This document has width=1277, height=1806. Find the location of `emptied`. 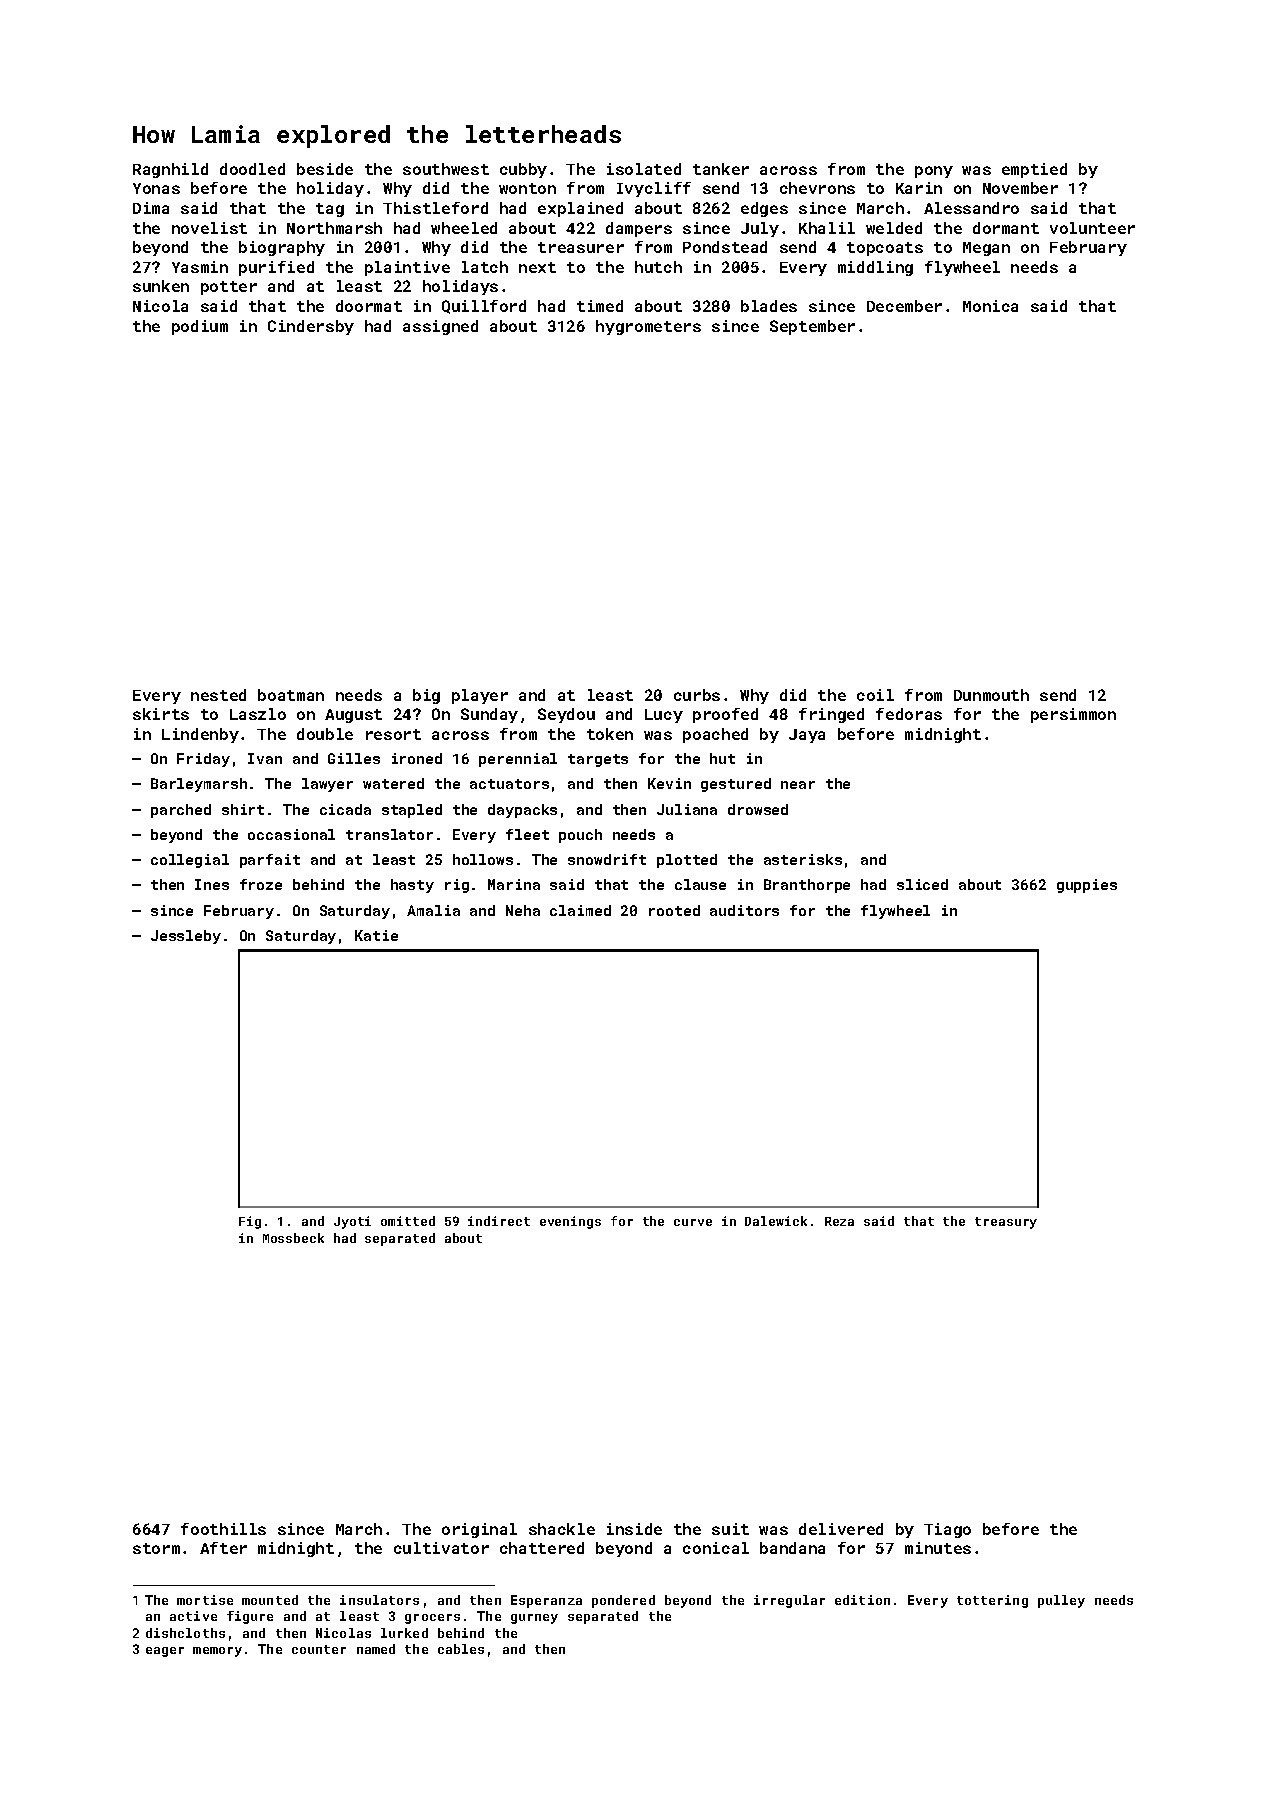

emptied is located at coordinates (1034, 170).
